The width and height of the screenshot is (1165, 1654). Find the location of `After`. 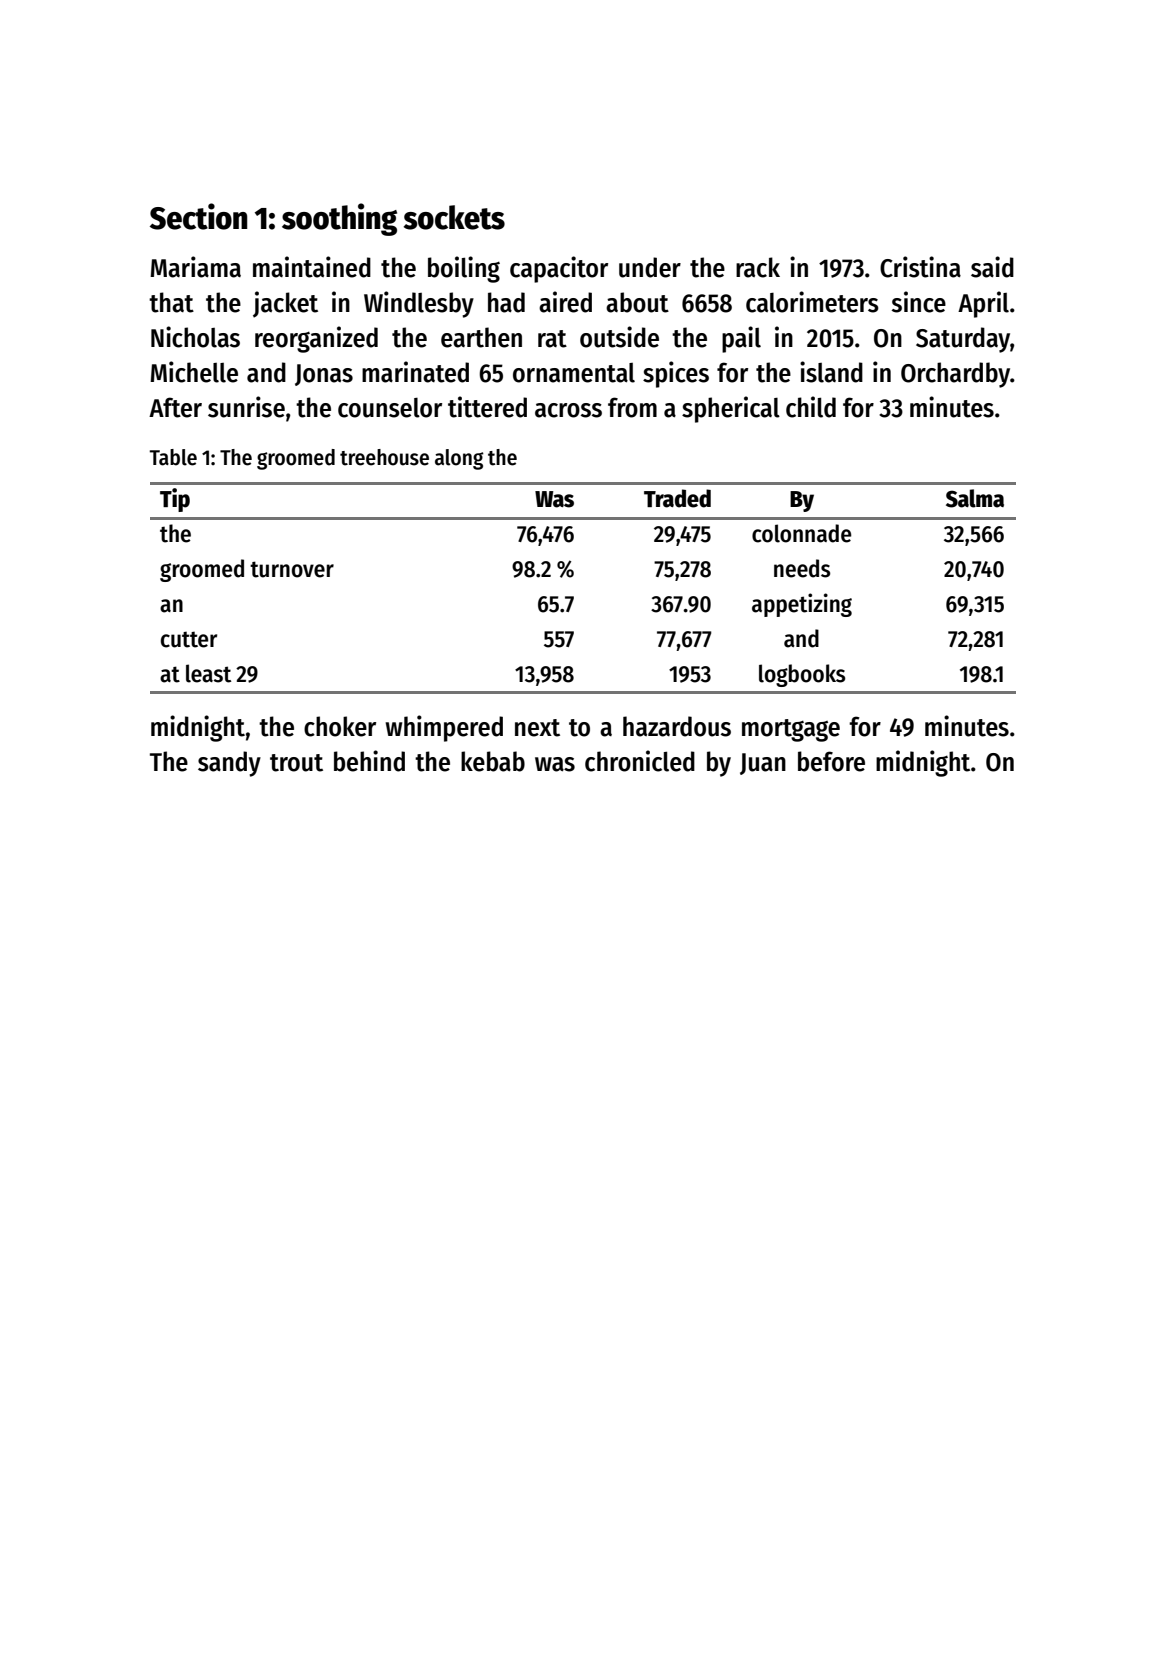

After is located at coordinates (175, 407).
